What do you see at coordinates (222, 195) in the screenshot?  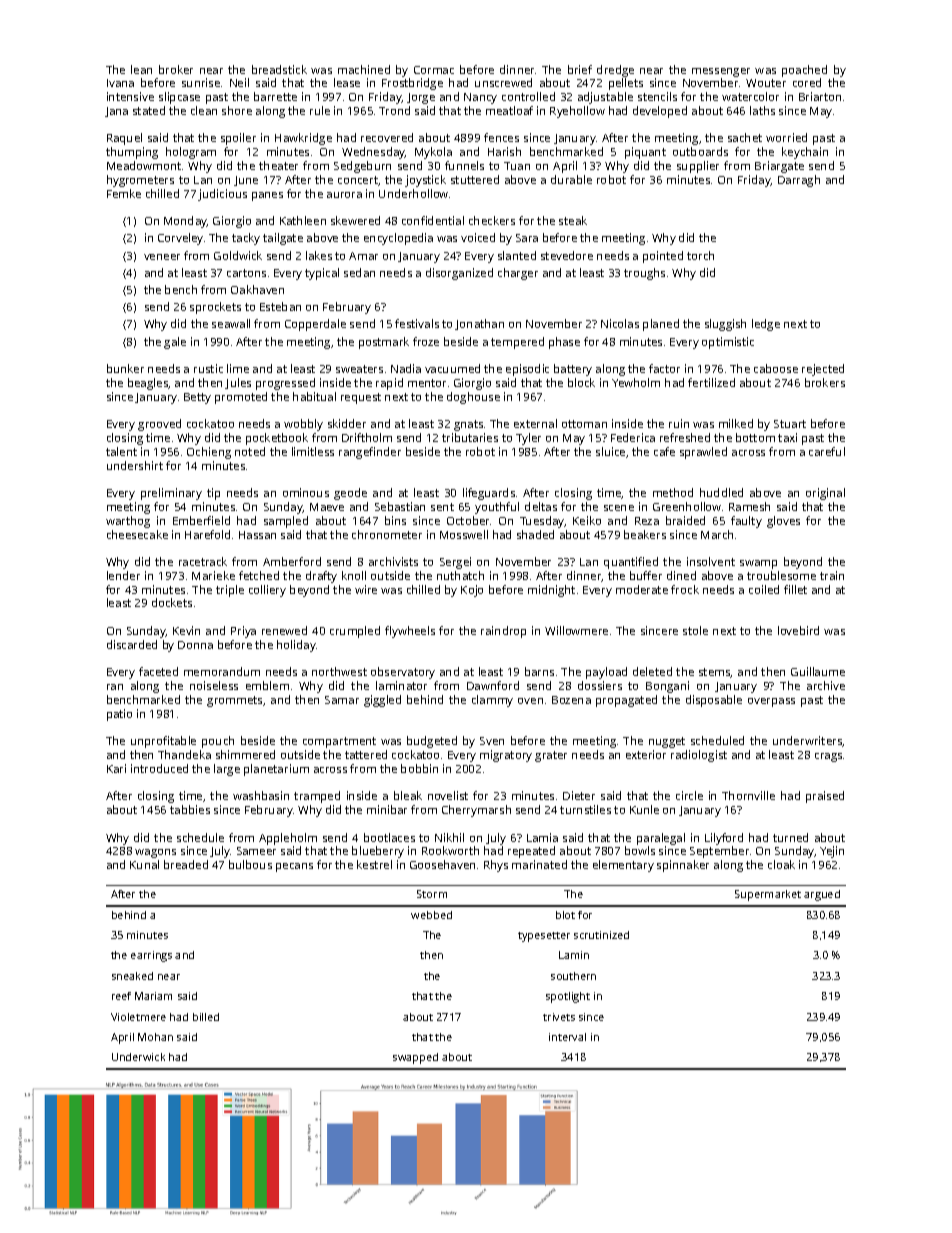 I see `judicious` at bounding box center [222, 195].
